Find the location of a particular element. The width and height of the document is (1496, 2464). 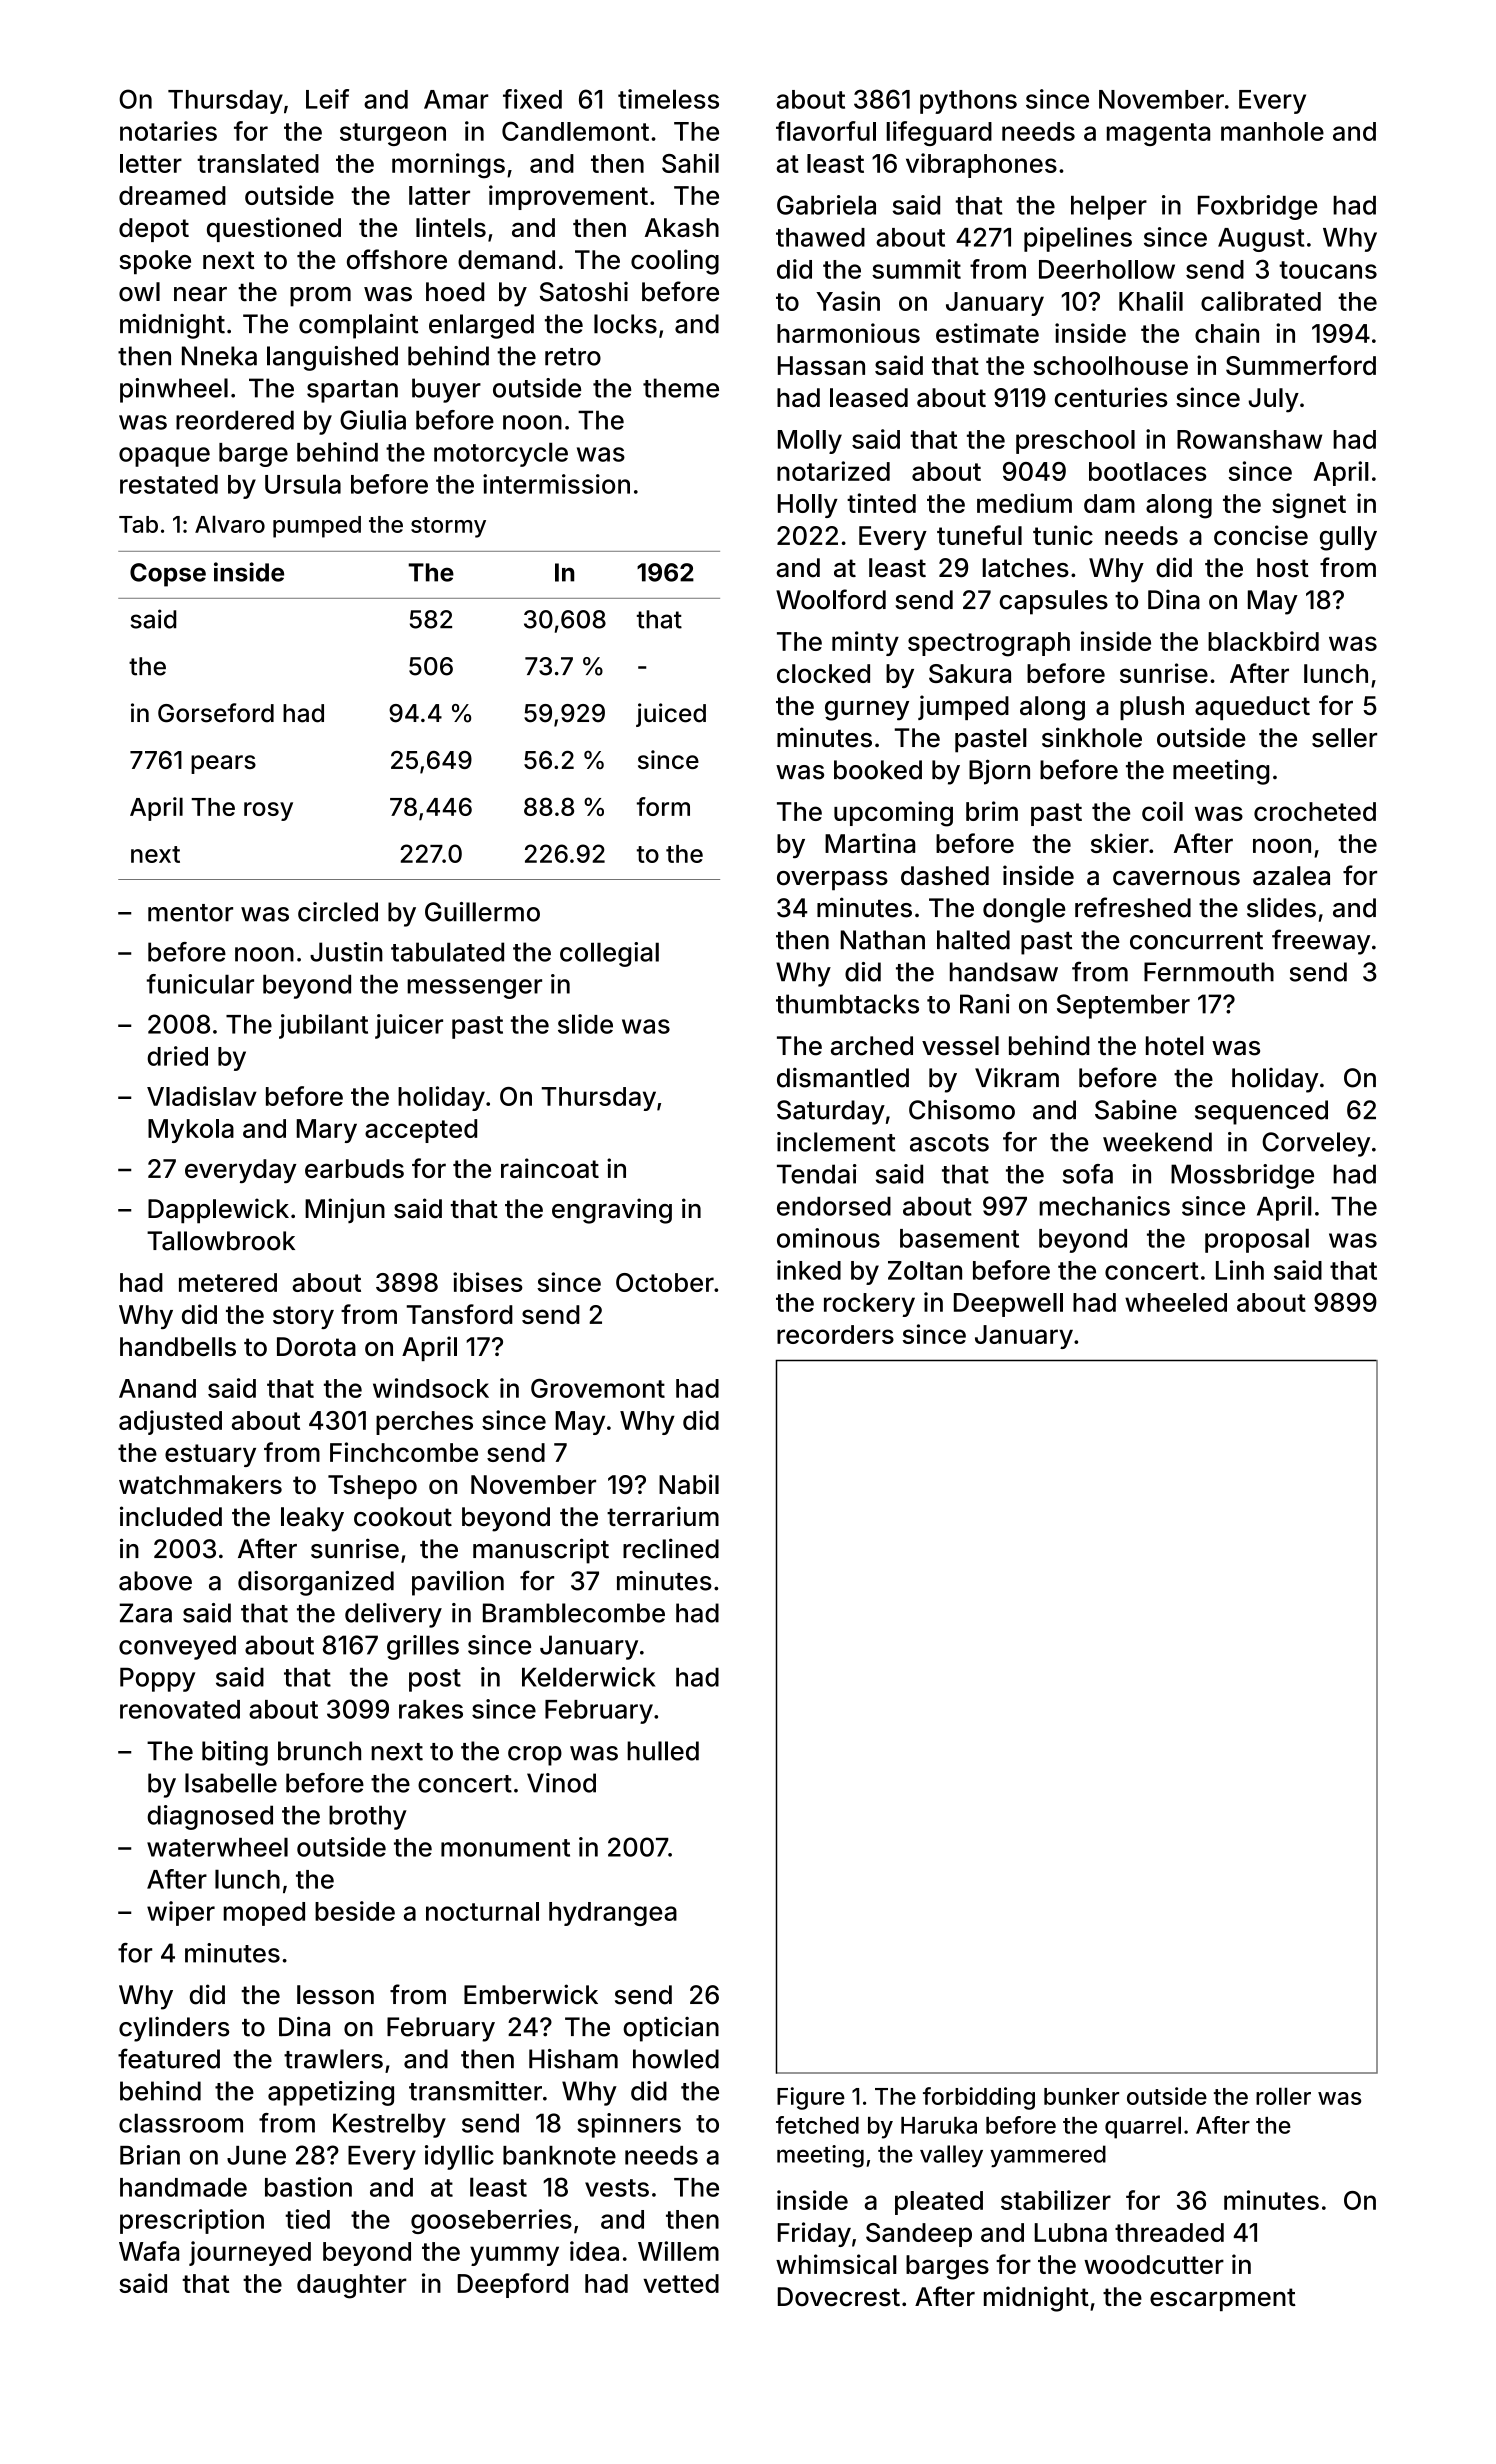

Tallowbrook is located at coordinates (221, 1241).
